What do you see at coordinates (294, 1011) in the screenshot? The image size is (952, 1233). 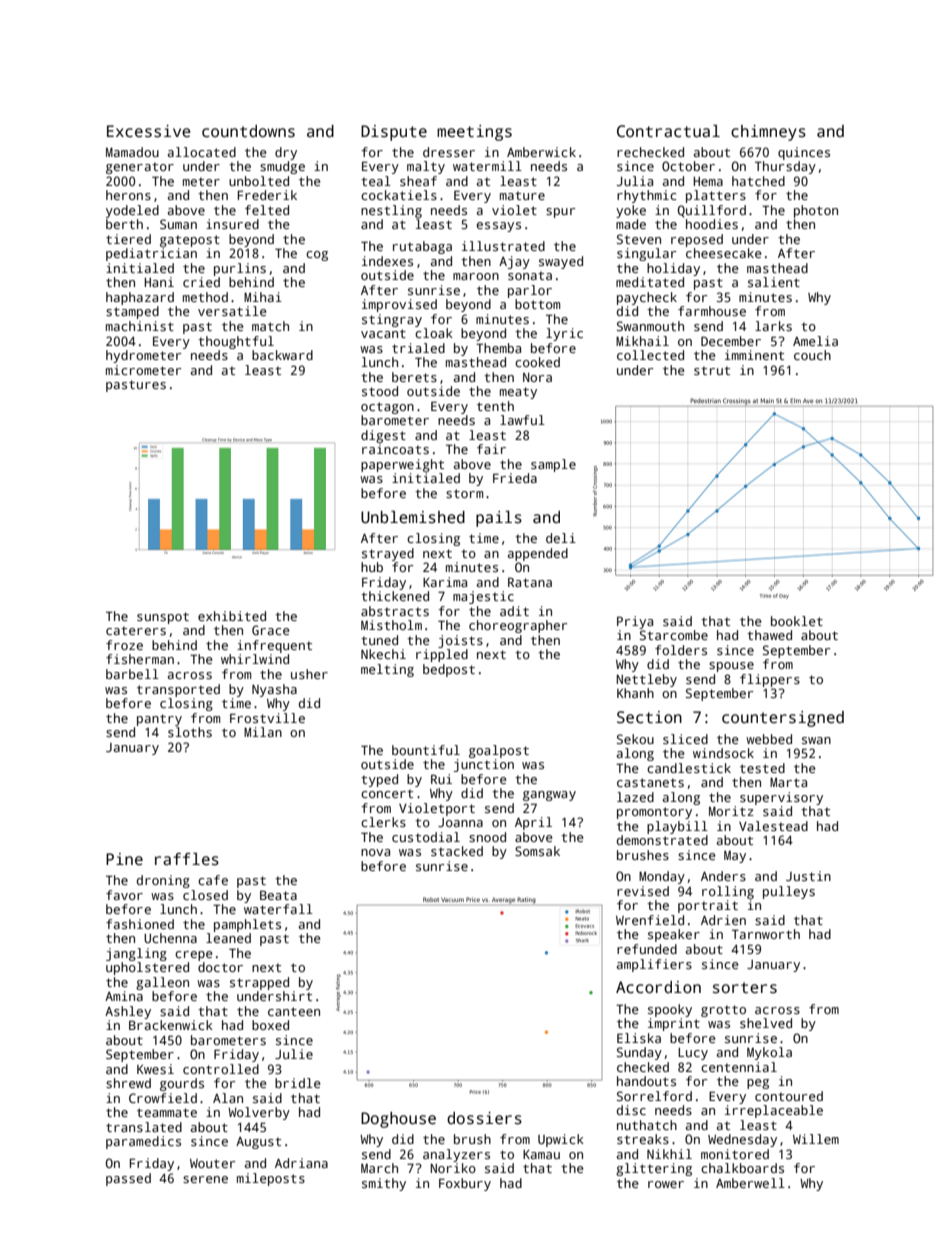 I see `canteen` at bounding box center [294, 1011].
